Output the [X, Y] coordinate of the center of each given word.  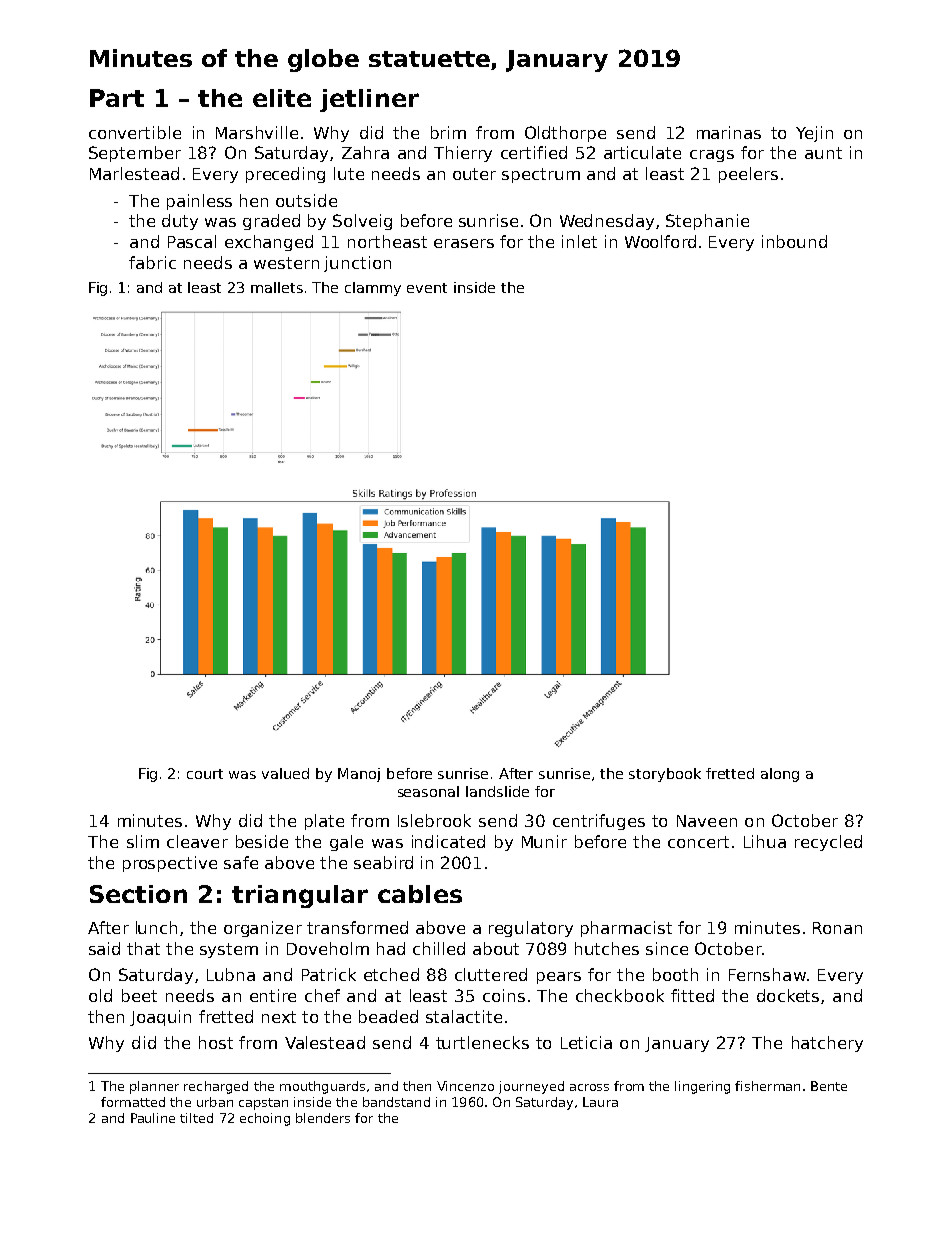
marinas [729, 132]
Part [117, 98]
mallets [277, 287]
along [780, 775]
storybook [665, 775]
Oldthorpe [565, 134]
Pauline [153, 1118]
